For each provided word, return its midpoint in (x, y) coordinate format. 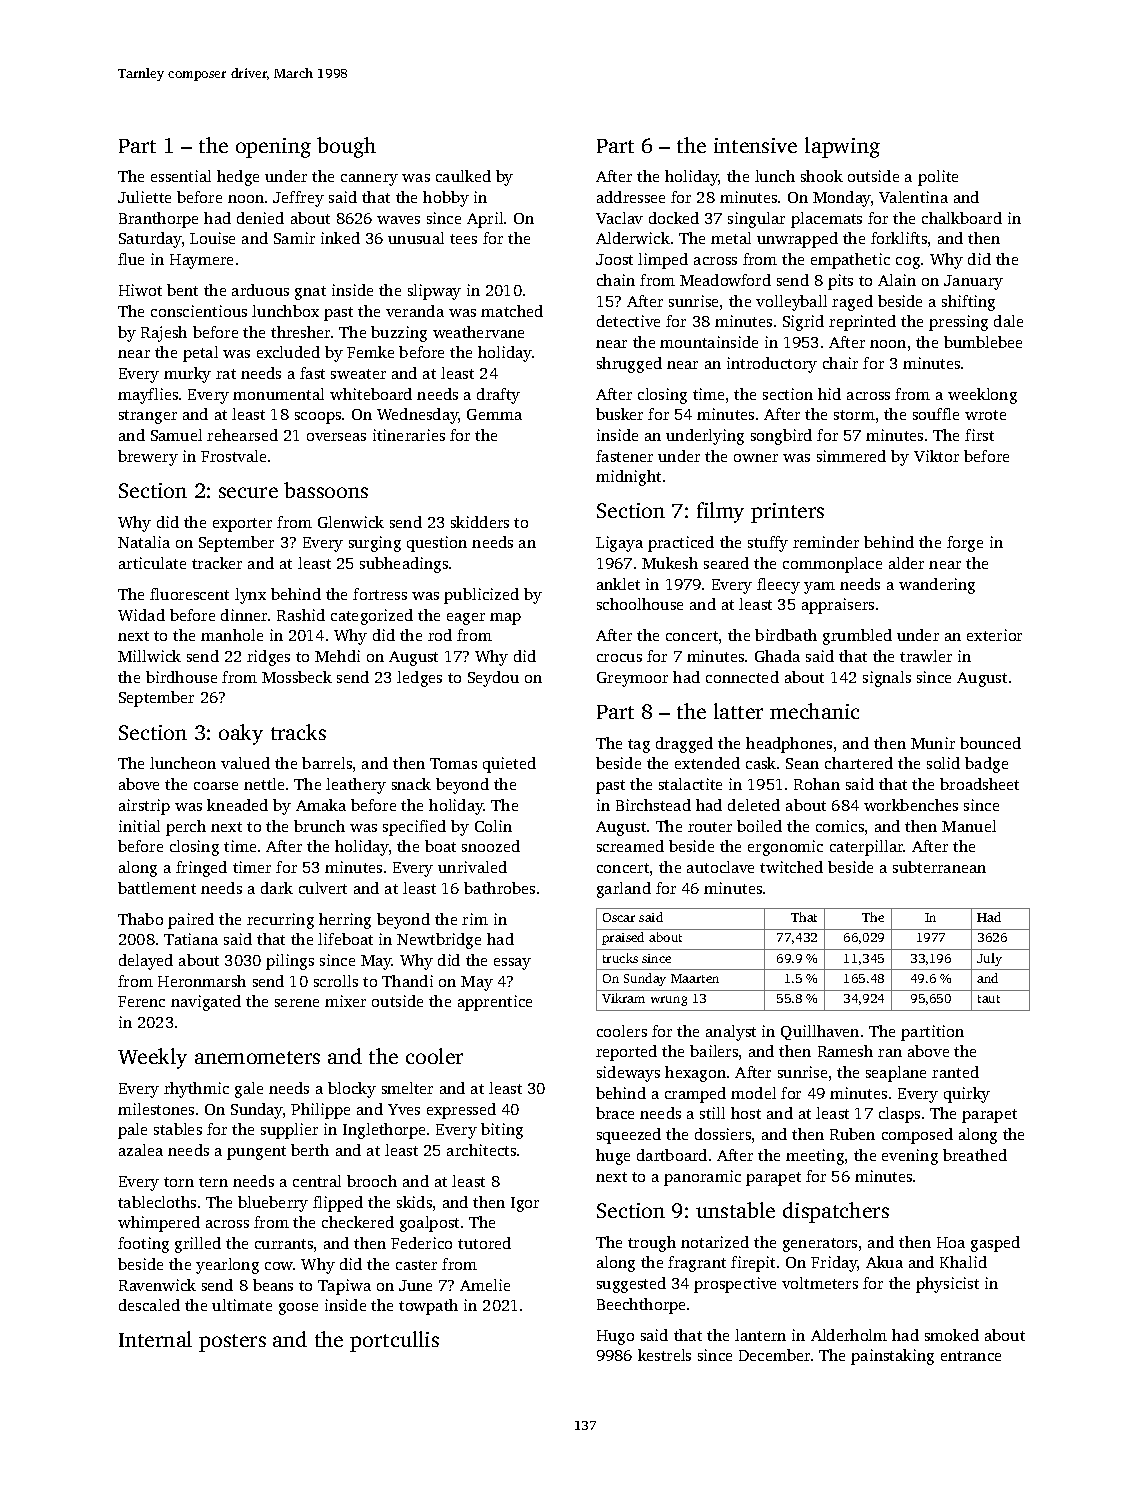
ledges (419, 679)
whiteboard (371, 394)
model (753, 1093)
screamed (630, 846)
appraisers (838, 606)
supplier (289, 1131)
